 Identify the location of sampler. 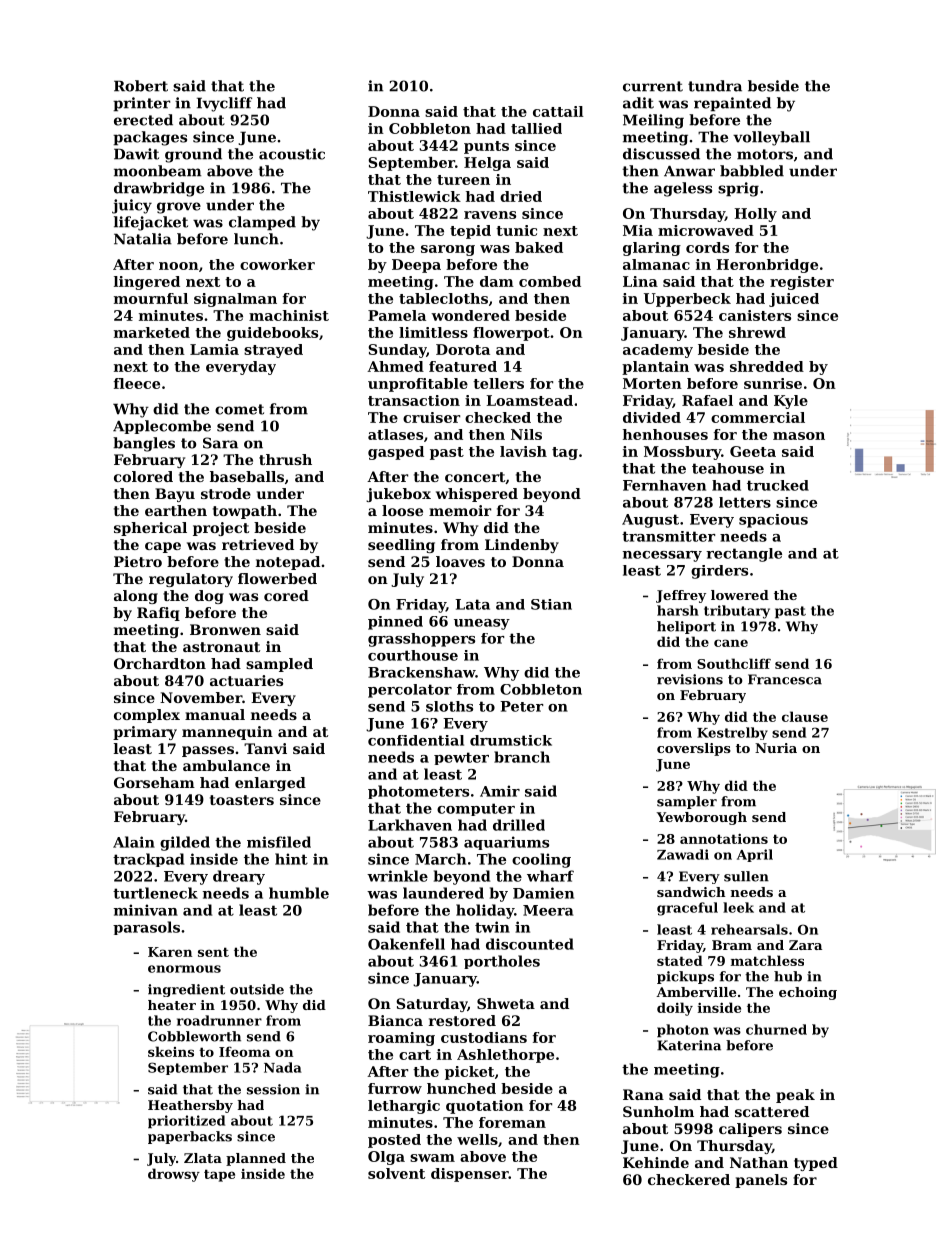
(687, 802).
